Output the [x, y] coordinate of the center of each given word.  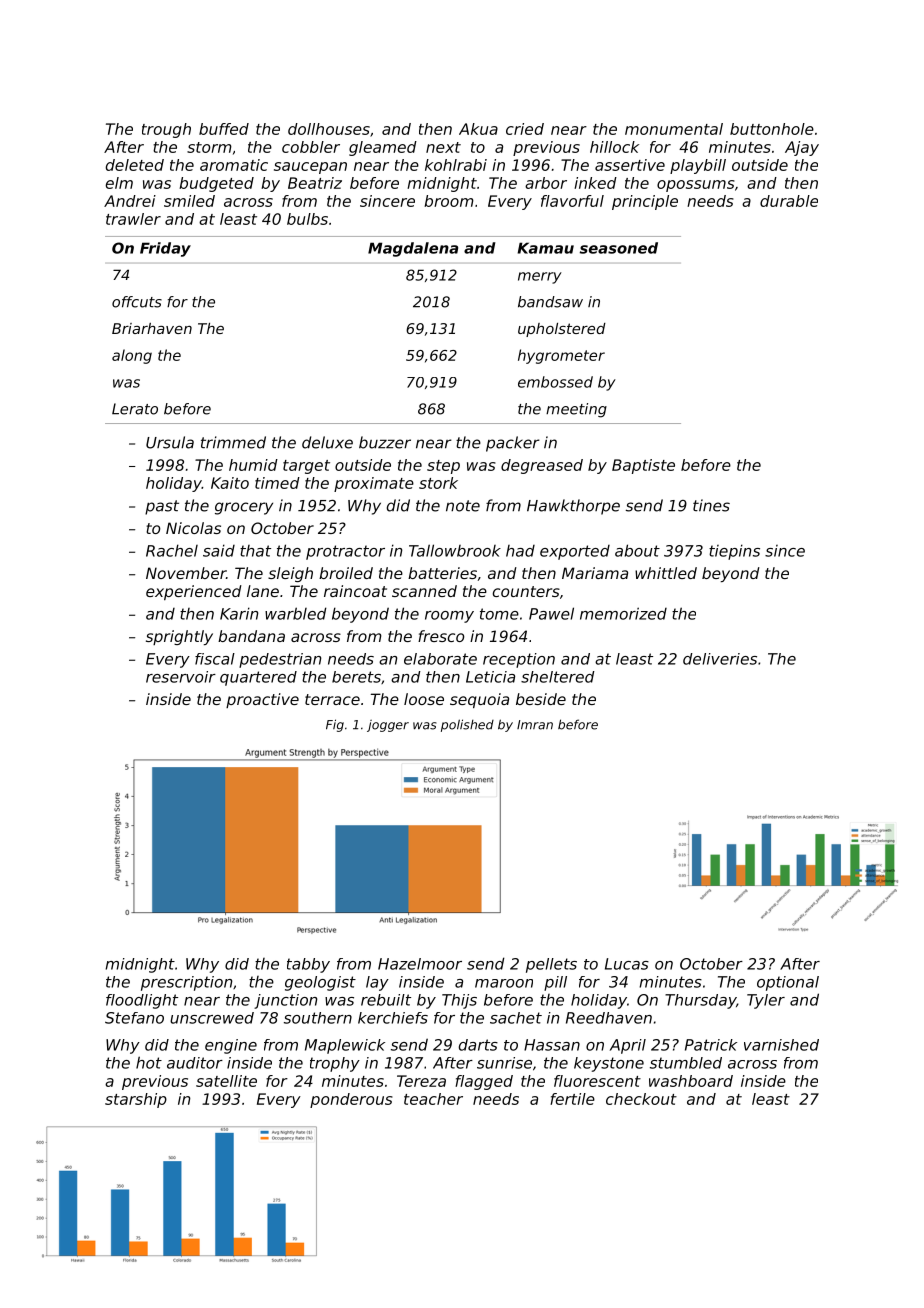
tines [711, 505]
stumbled [686, 1063]
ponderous [351, 1100]
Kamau [546, 248]
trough [166, 130]
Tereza [421, 1081]
